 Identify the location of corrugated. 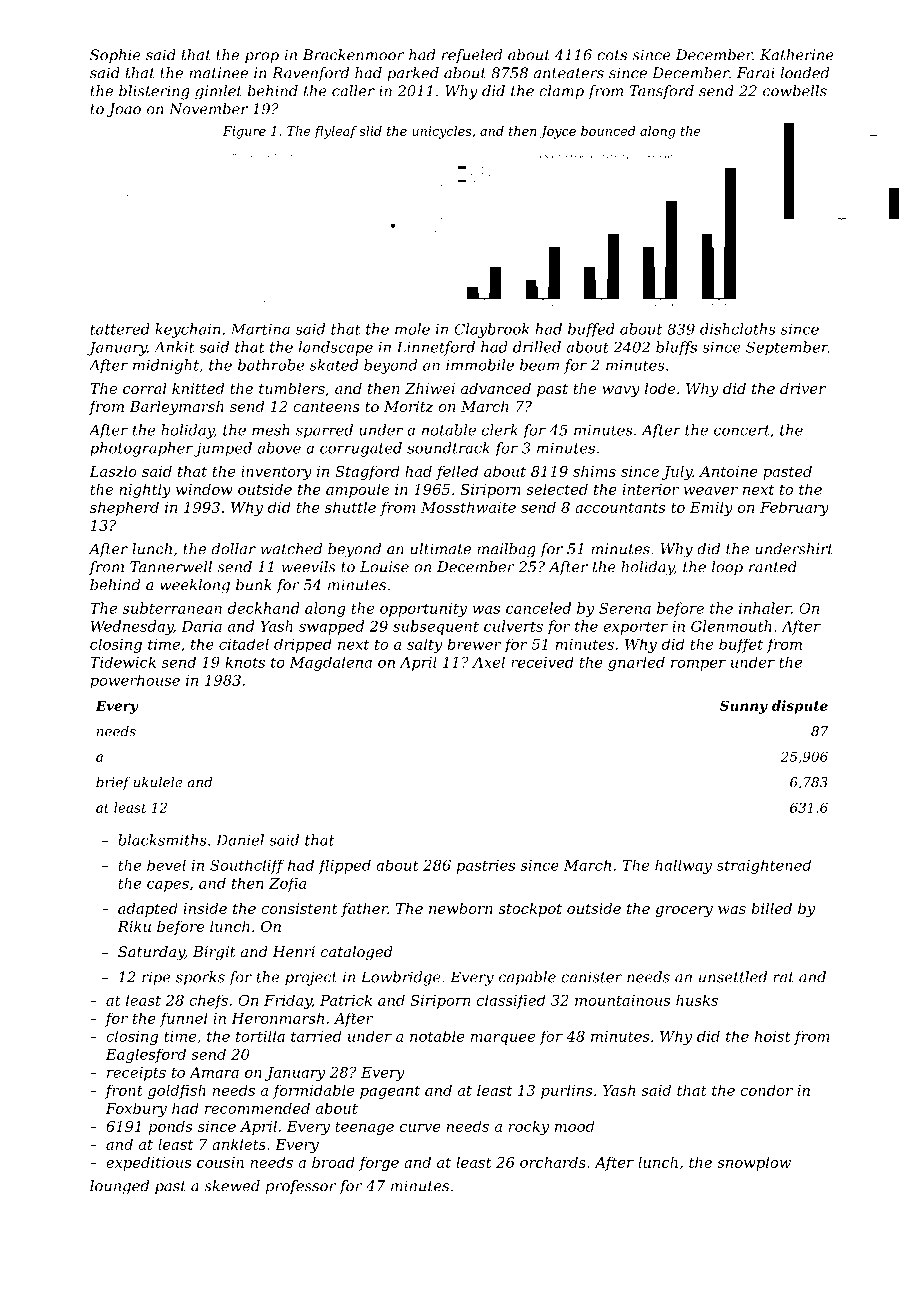
(361, 449).
